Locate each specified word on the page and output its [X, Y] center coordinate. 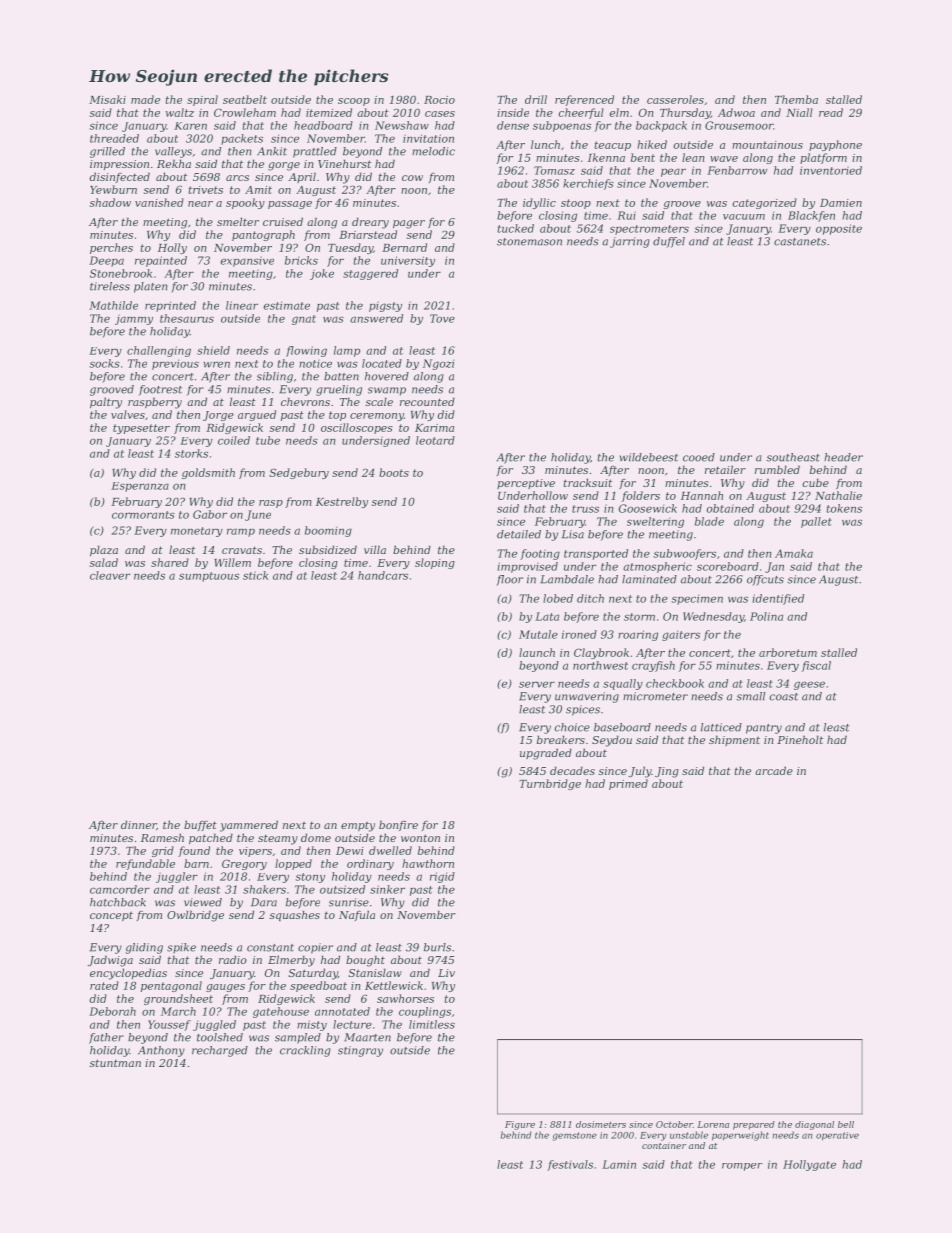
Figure [520, 1125]
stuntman [115, 1063]
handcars [383, 575]
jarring [630, 242]
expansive [247, 261]
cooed [699, 457]
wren [216, 364]
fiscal [816, 666]
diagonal [814, 1125]
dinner [139, 825]
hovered [387, 376]
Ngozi [438, 364]
